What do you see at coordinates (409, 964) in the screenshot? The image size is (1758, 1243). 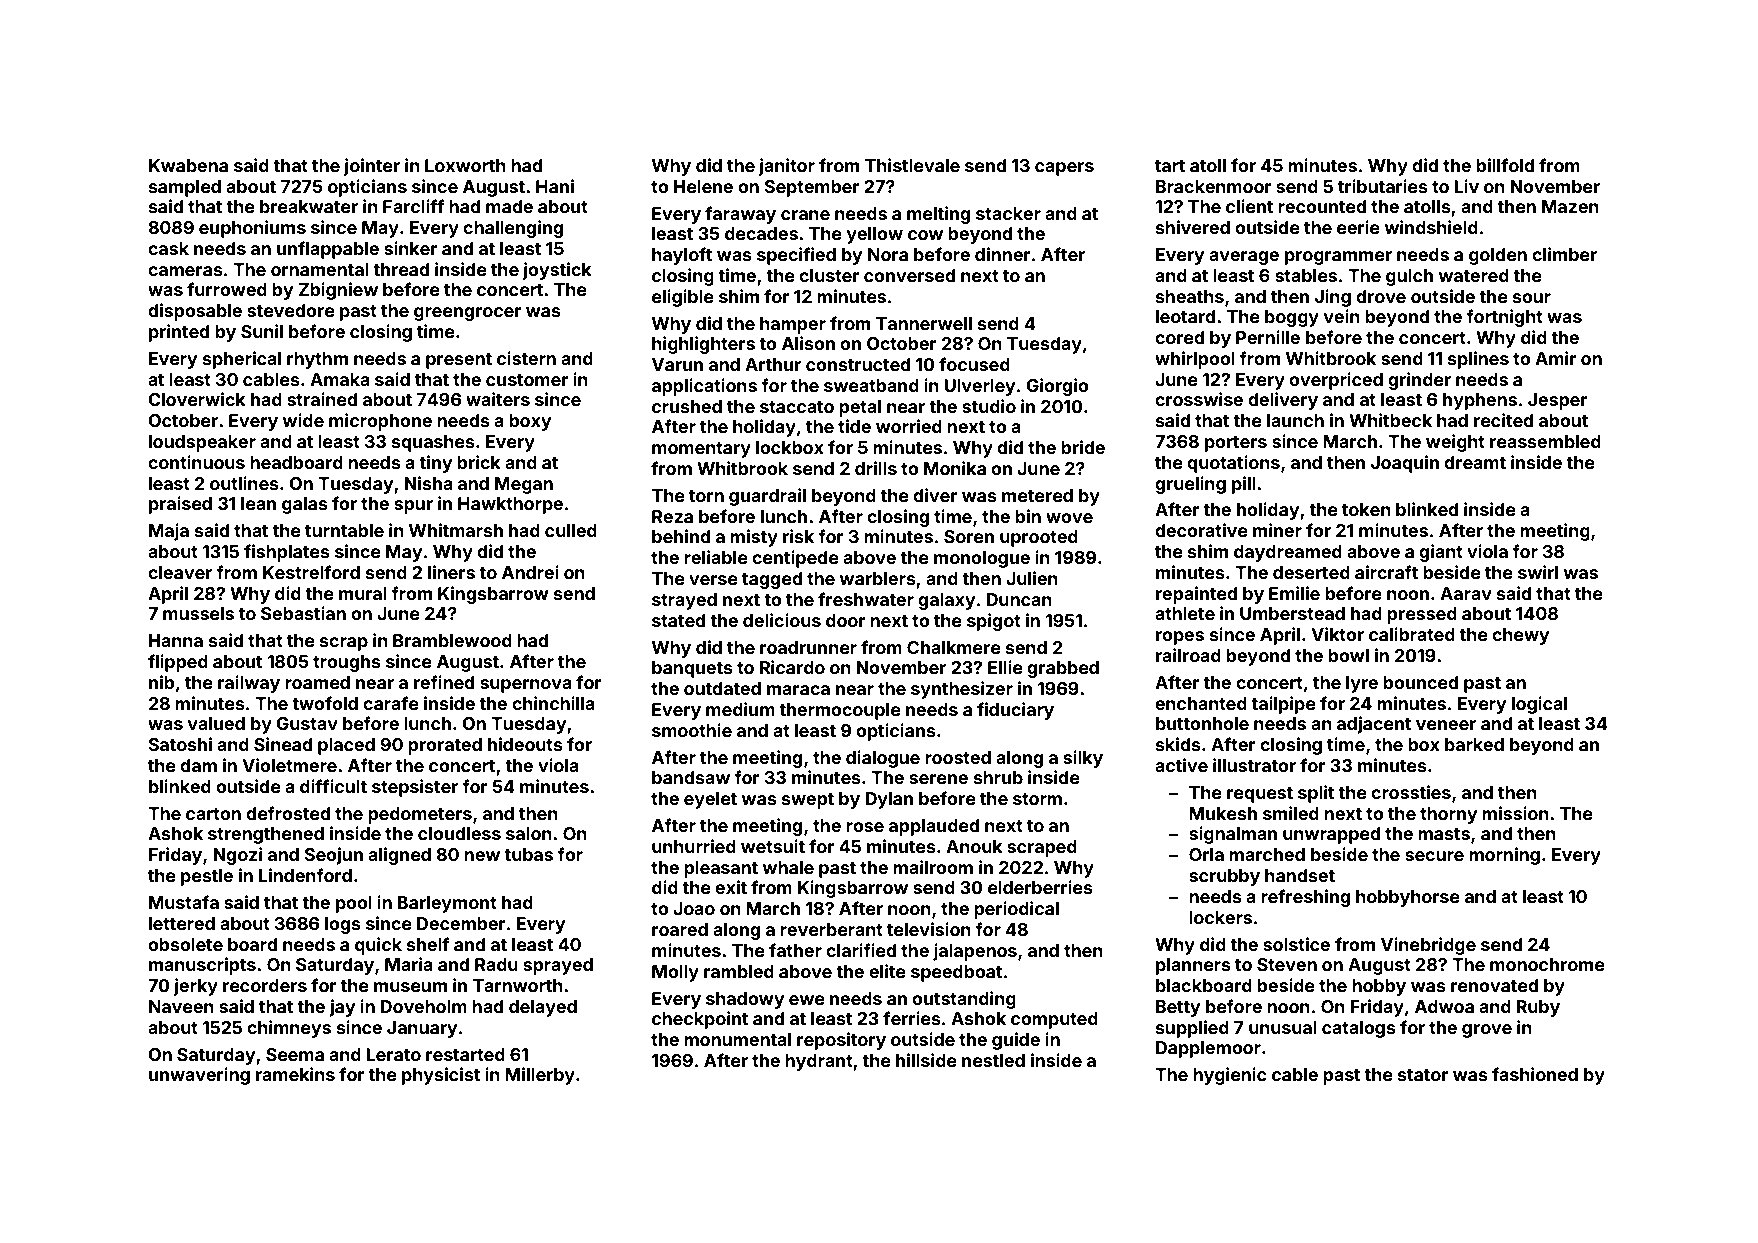 I see `Maria` at bounding box center [409, 964].
